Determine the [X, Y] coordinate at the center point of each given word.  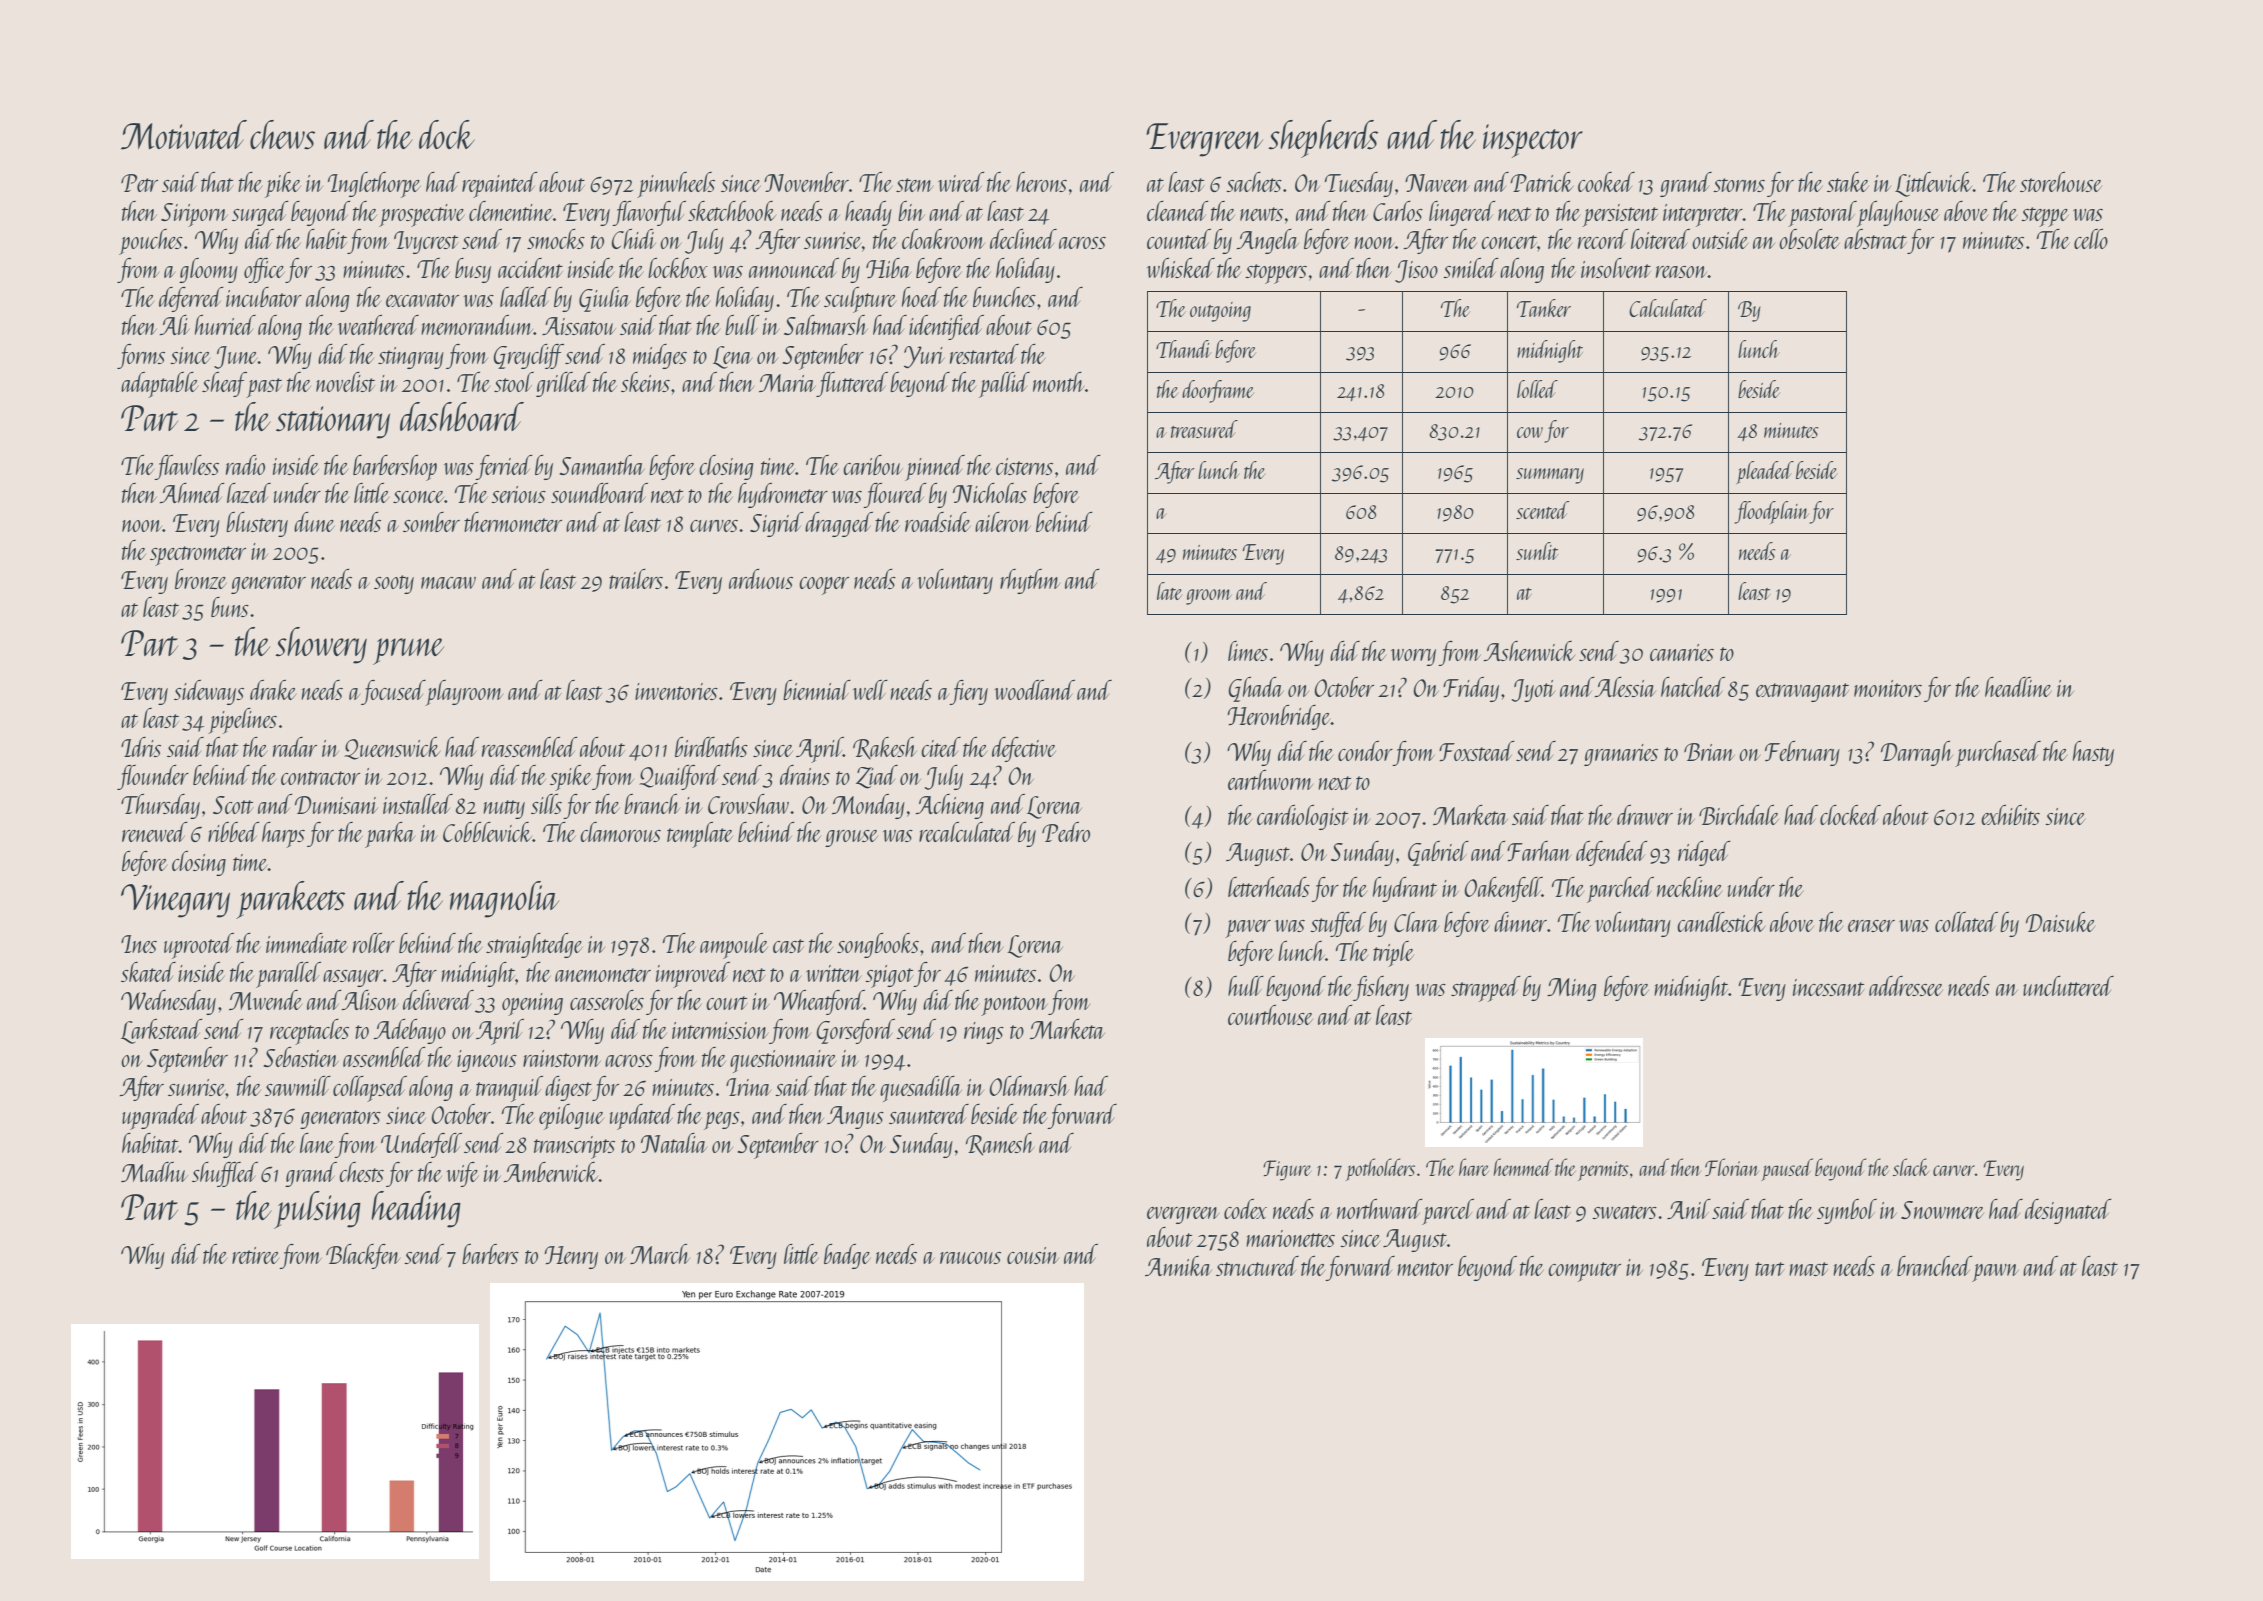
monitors [1888, 688]
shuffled [225, 1174]
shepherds [1323, 139]
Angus [855, 1117]
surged [260, 213]
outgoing [1220, 312]
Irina [748, 1087]
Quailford [680, 777]
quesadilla [921, 1089]
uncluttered [2068, 986]
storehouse [2061, 182]
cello [2091, 239]
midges [660, 356]
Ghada [1256, 689]
